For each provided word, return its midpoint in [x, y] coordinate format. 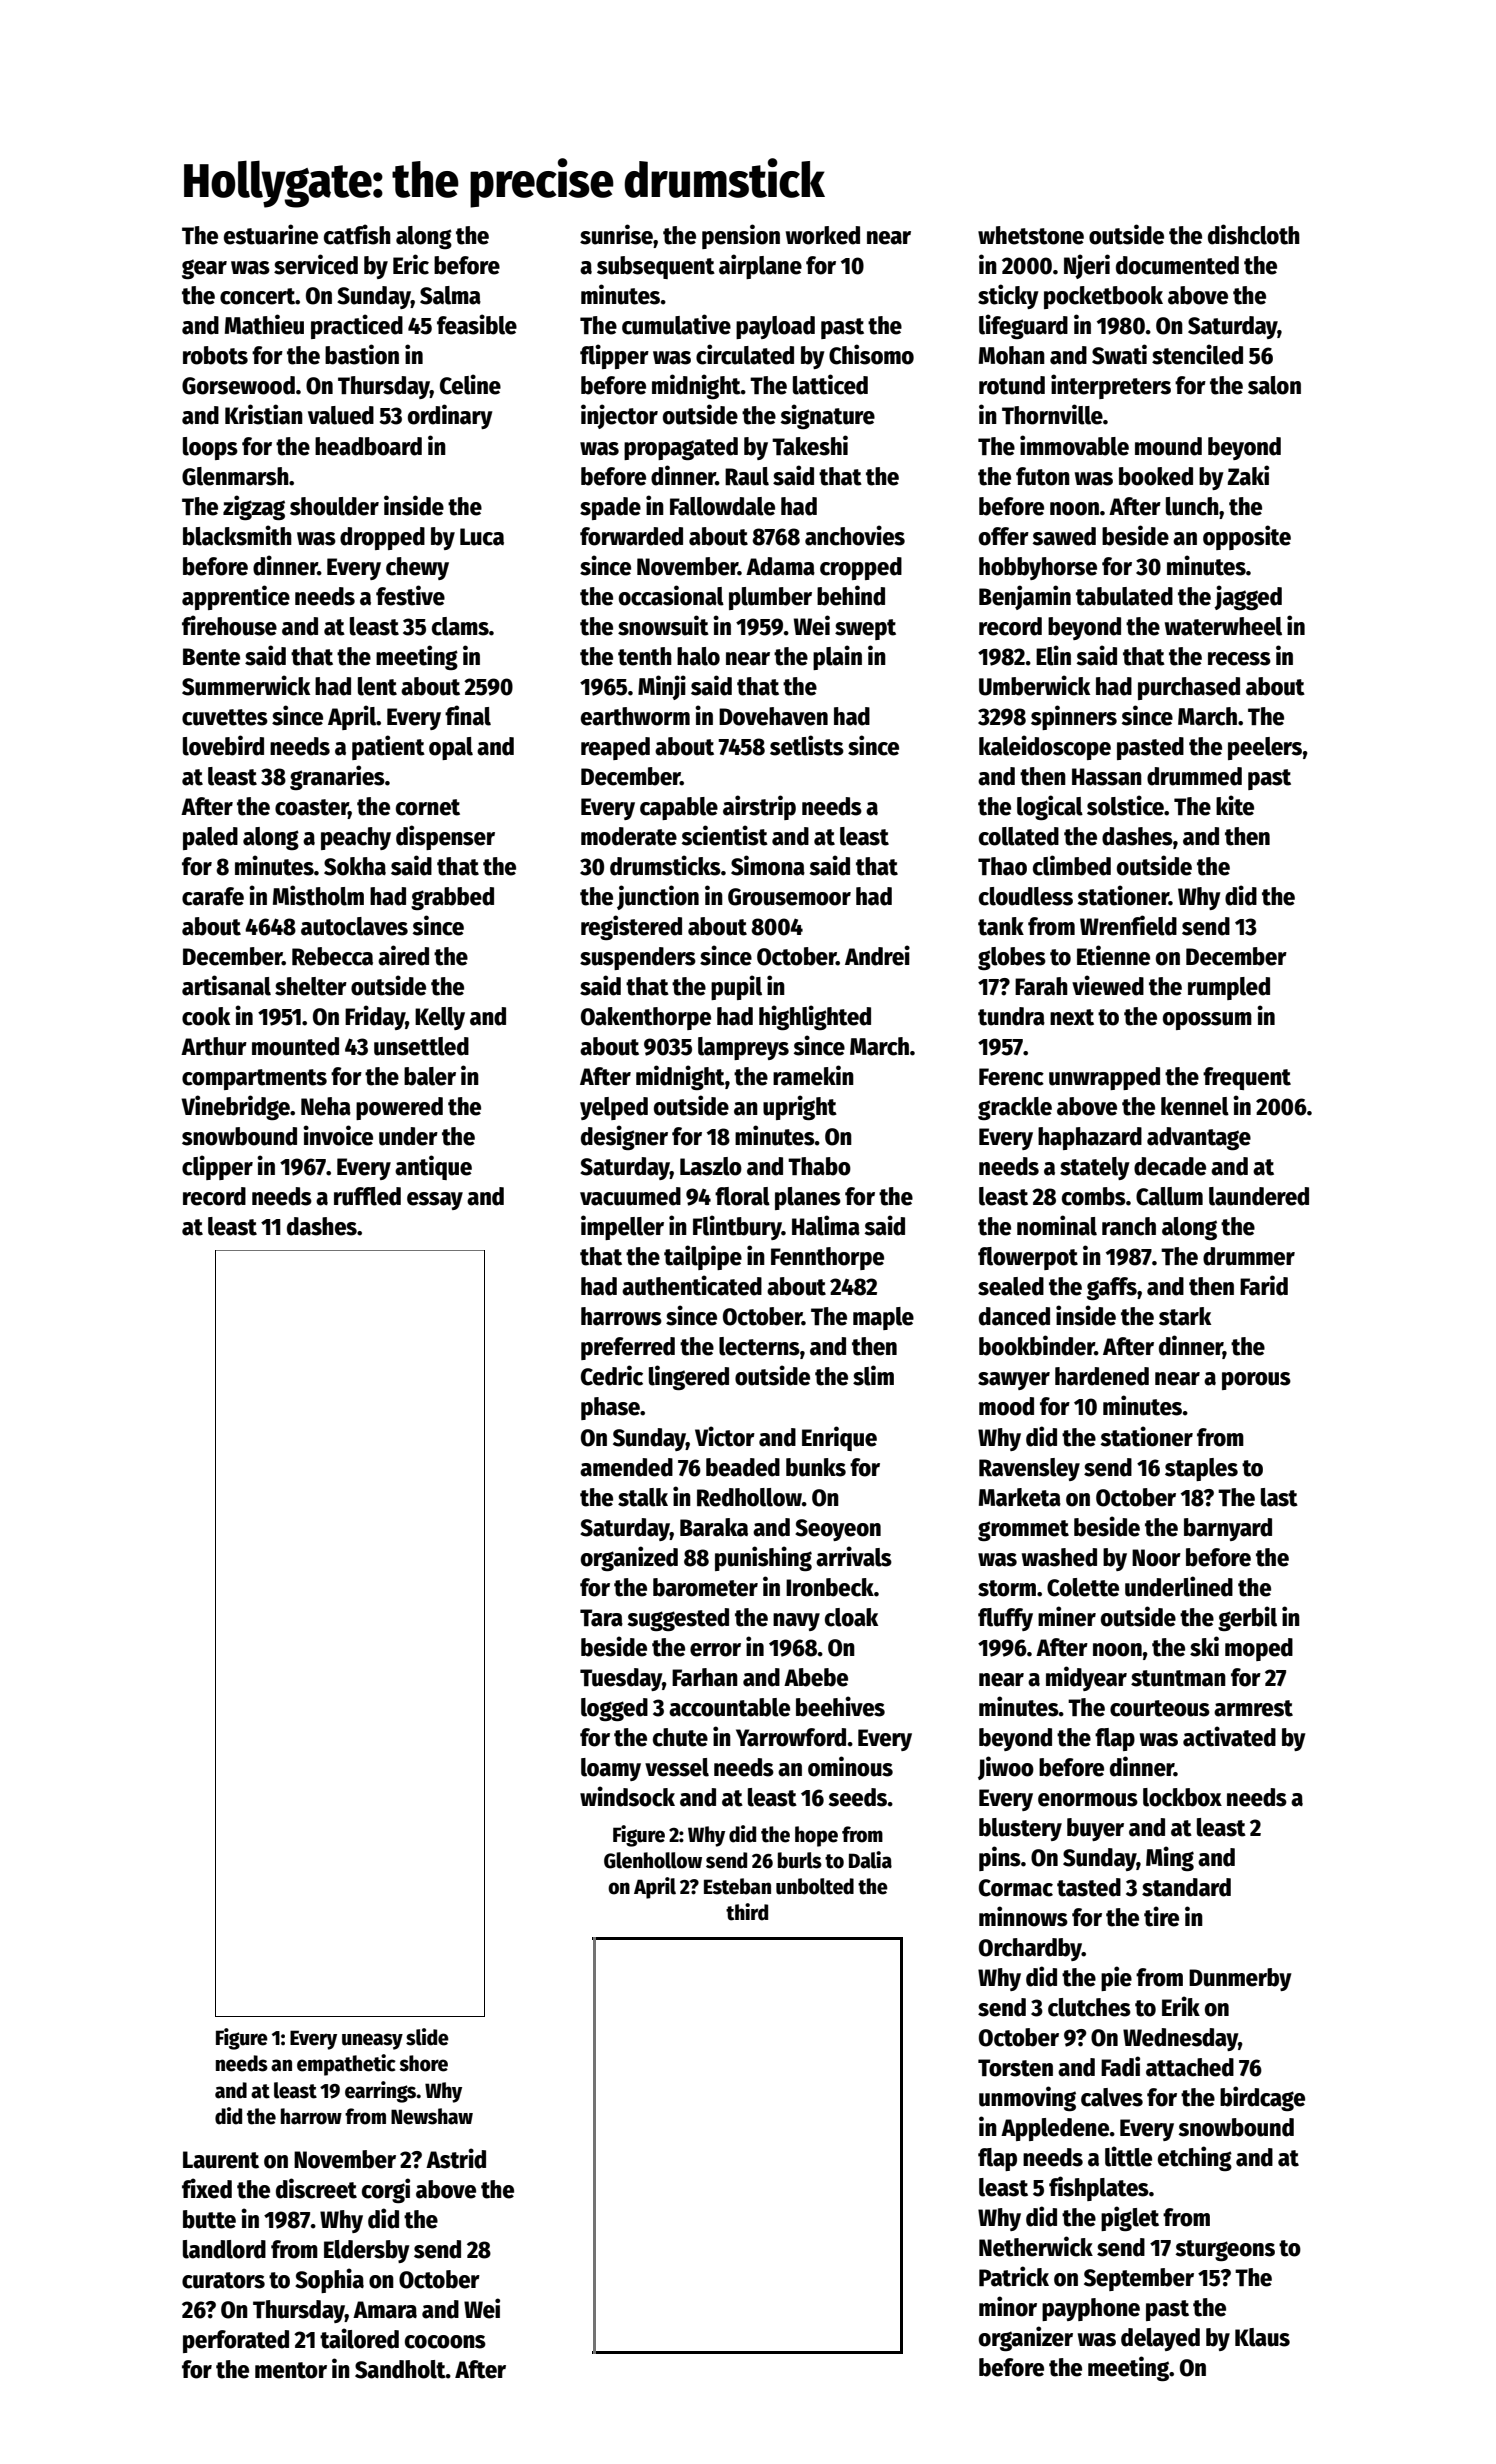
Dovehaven [773, 716]
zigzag [254, 507]
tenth [645, 656]
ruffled [367, 1196]
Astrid [456, 2158]
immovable [1074, 445]
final [468, 715]
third [747, 1912]
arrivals [854, 1556]
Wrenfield [1128, 925]
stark [1185, 1316]
